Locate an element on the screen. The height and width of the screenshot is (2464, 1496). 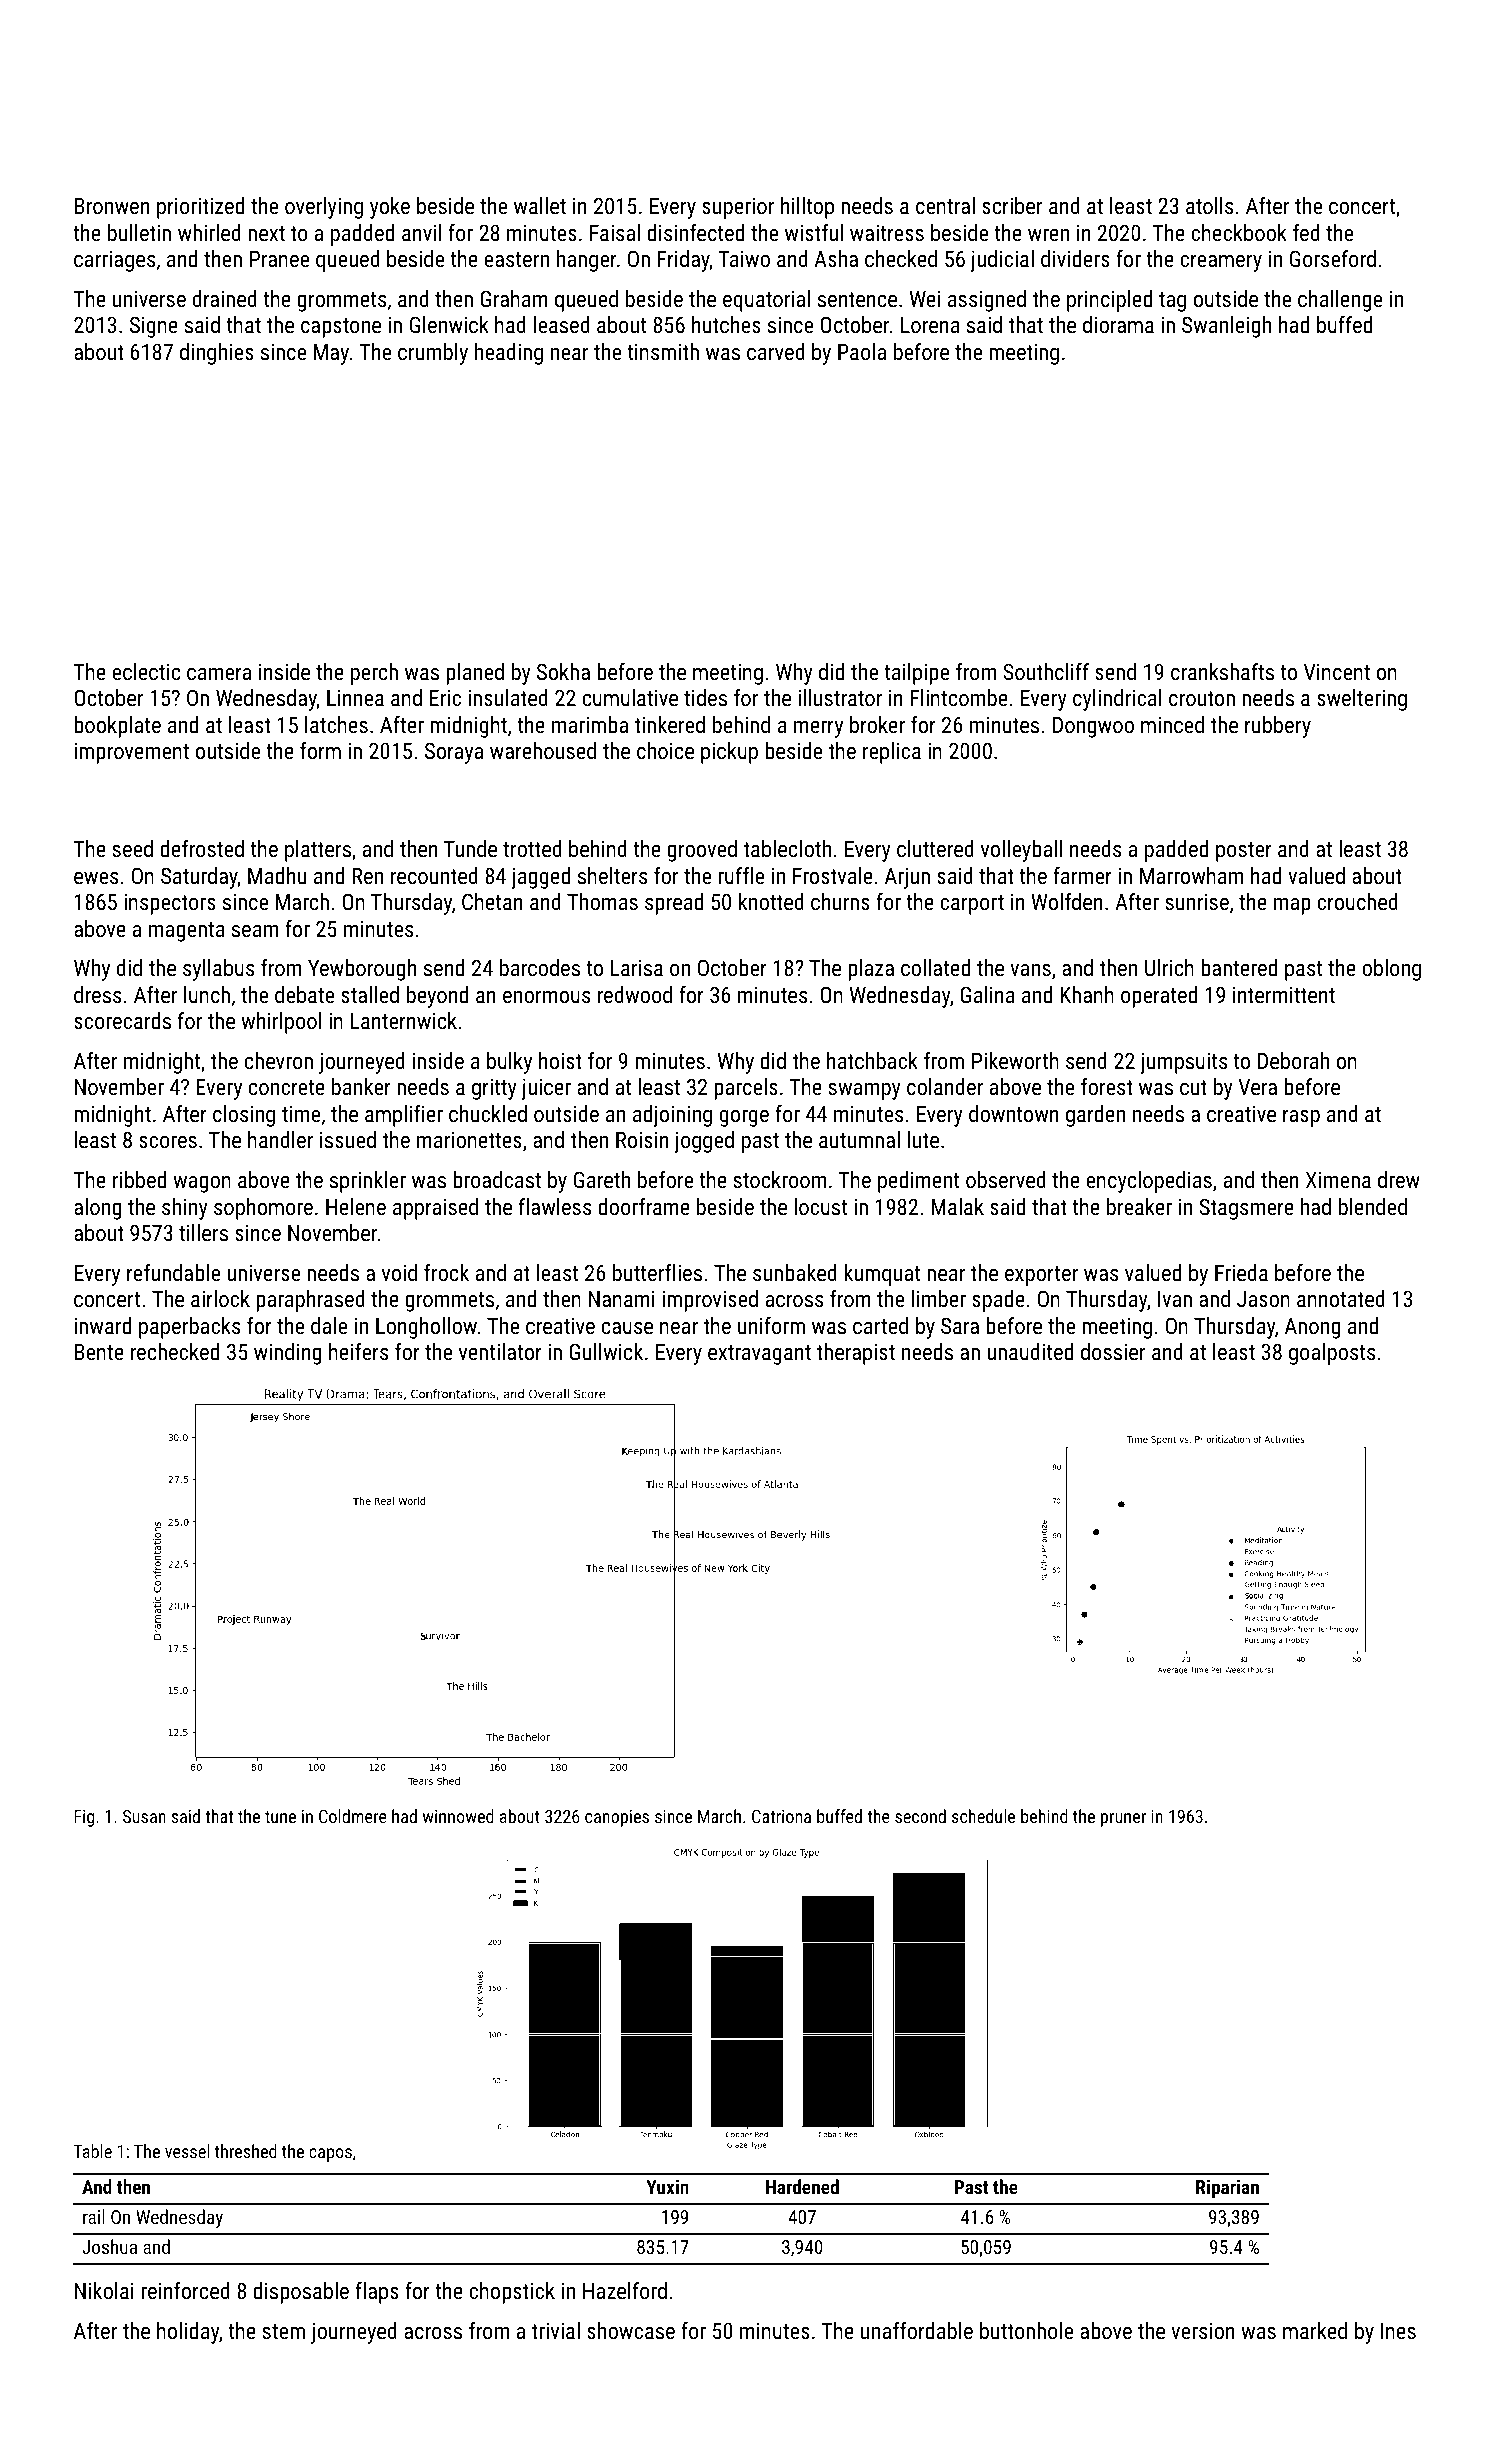
second is located at coordinates (920, 1816).
